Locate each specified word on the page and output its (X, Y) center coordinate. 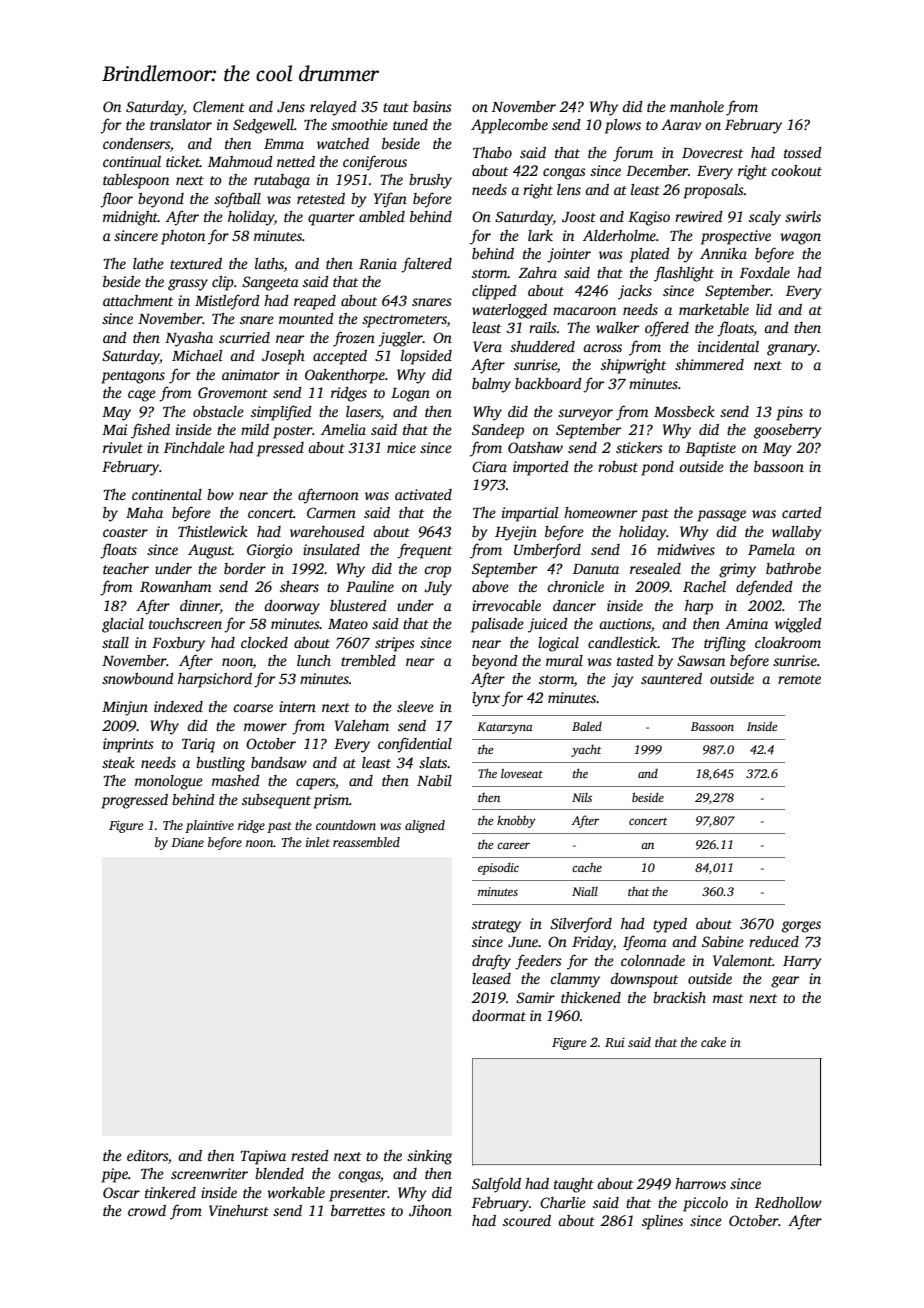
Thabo (492, 152)
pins (789, 413)
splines (662, 1222)
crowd (147, 1210)
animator (251, 374)
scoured (527, 1220)
